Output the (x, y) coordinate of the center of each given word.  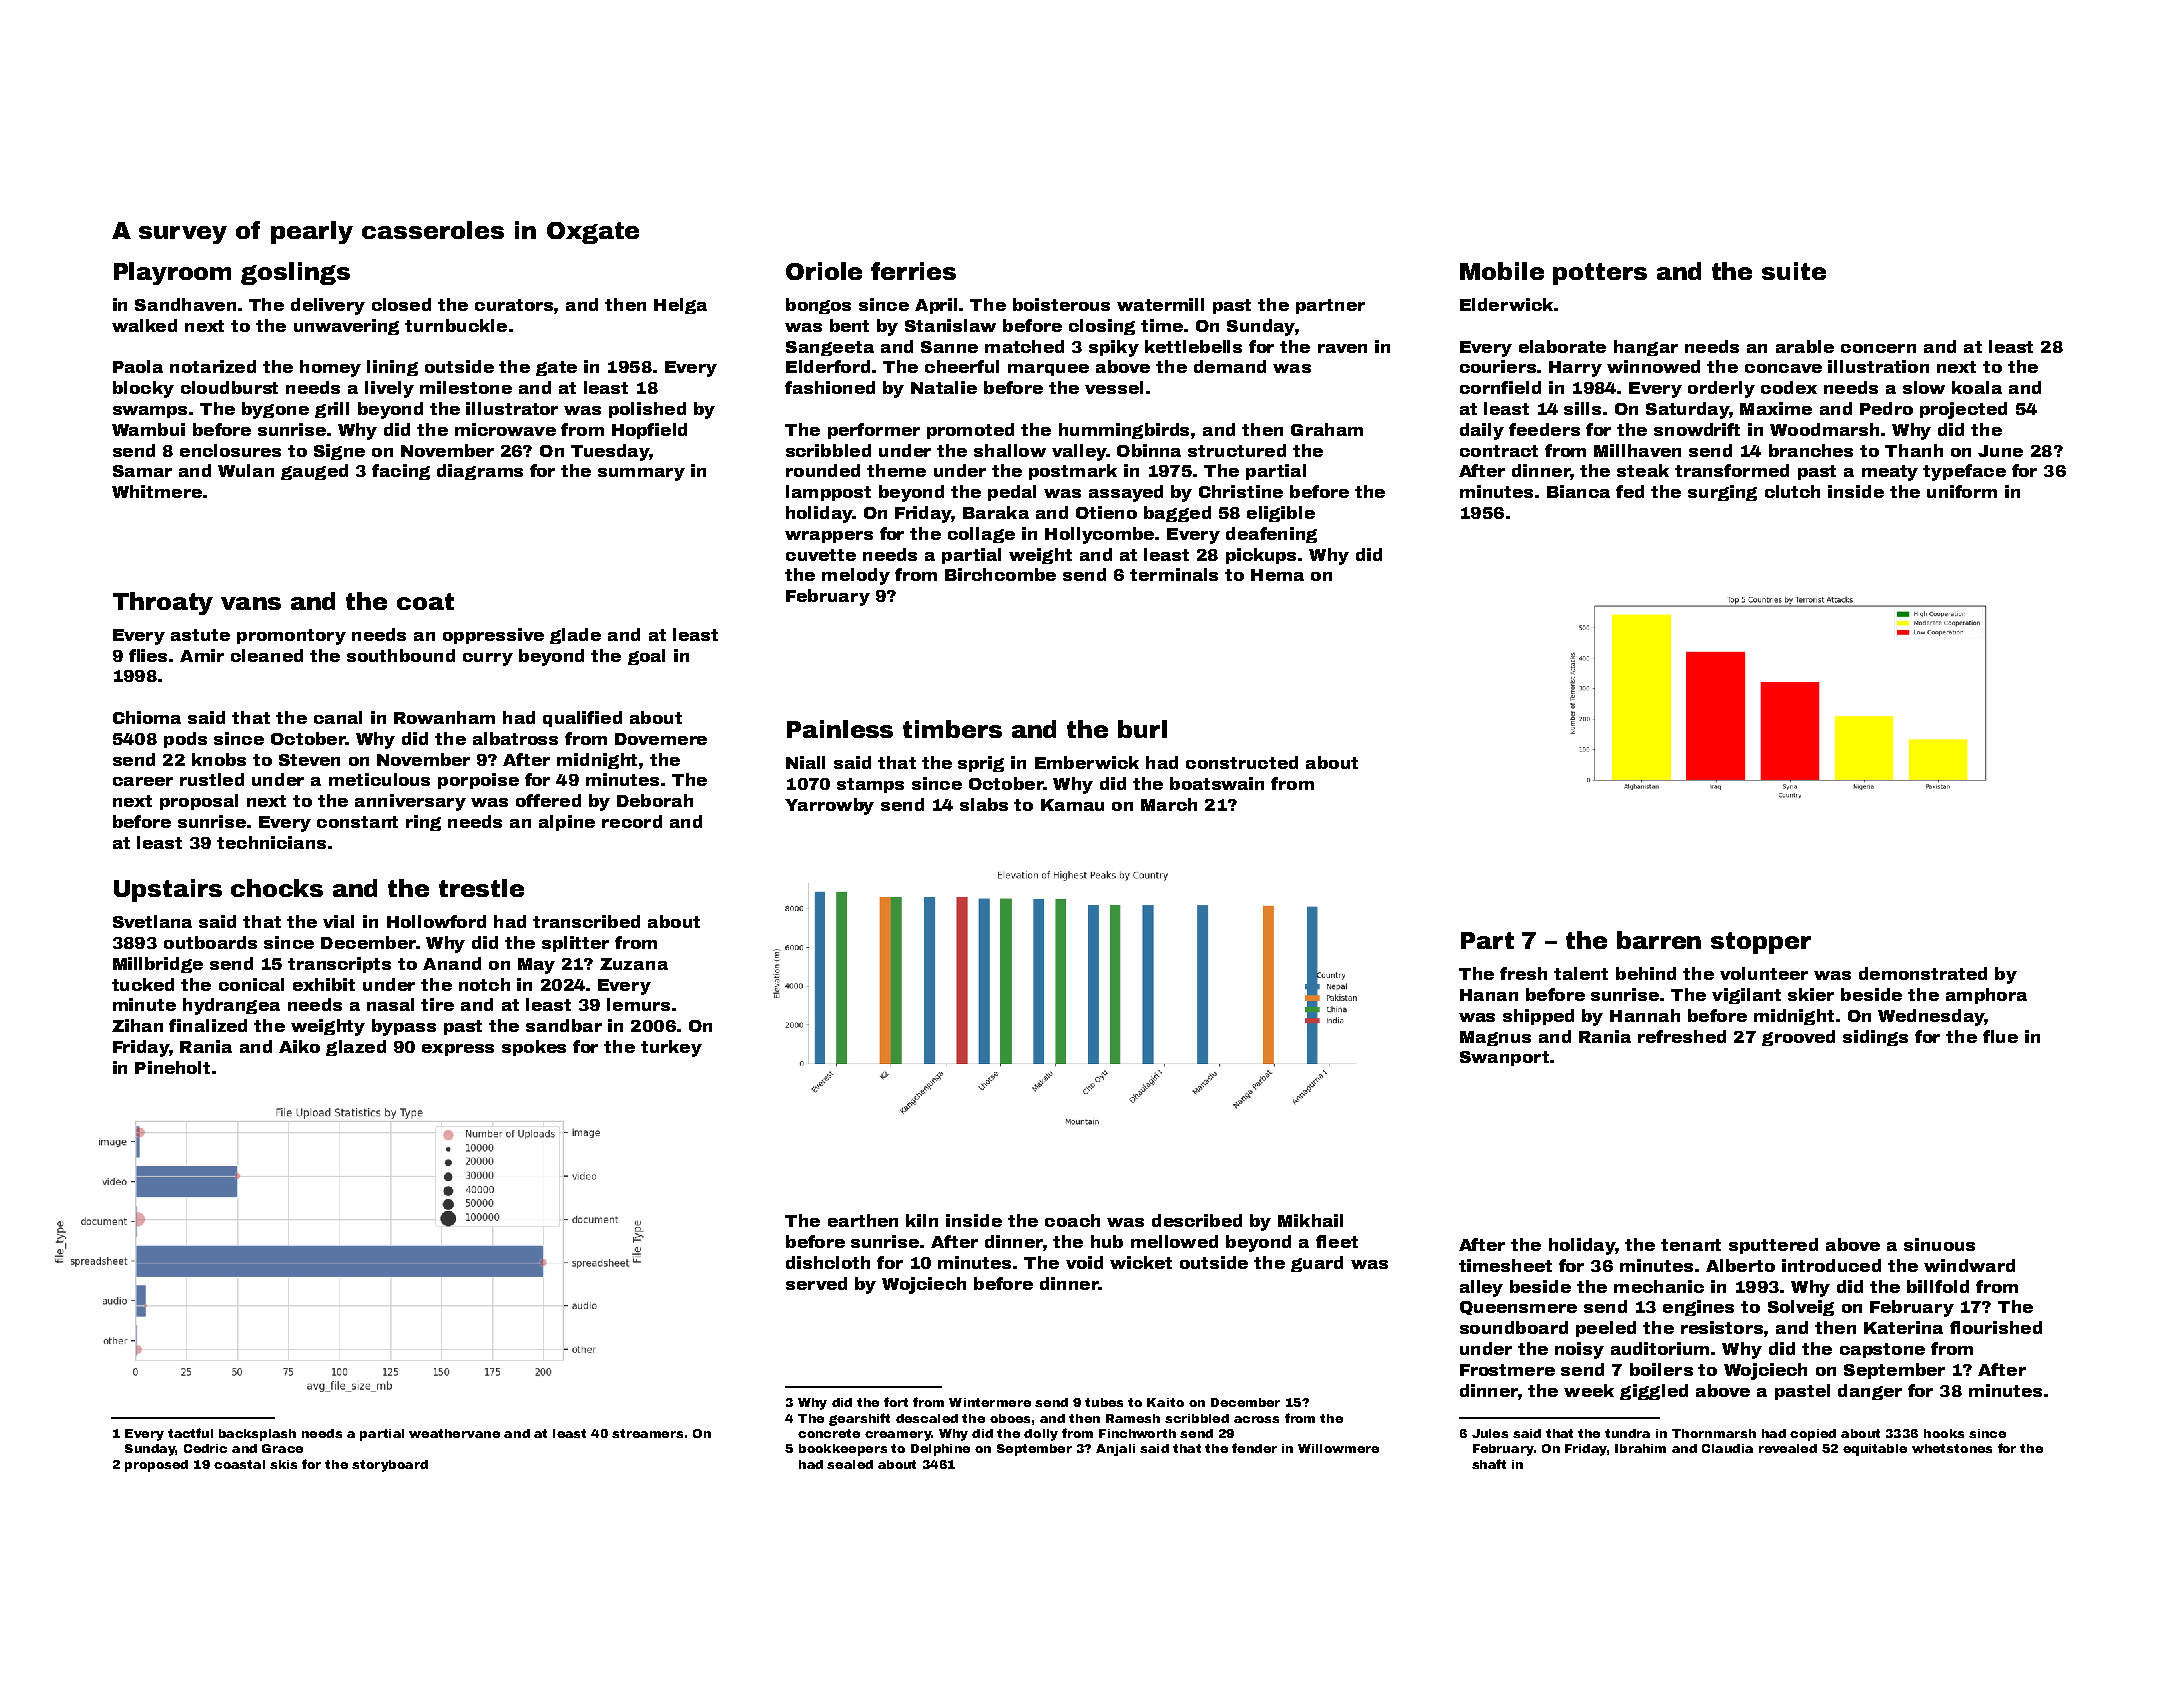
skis (283, 1464)
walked (144, 325)
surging (1722, 493)
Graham (1327, 429)
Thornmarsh (1714, 1433)
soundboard (1514, 1327)
